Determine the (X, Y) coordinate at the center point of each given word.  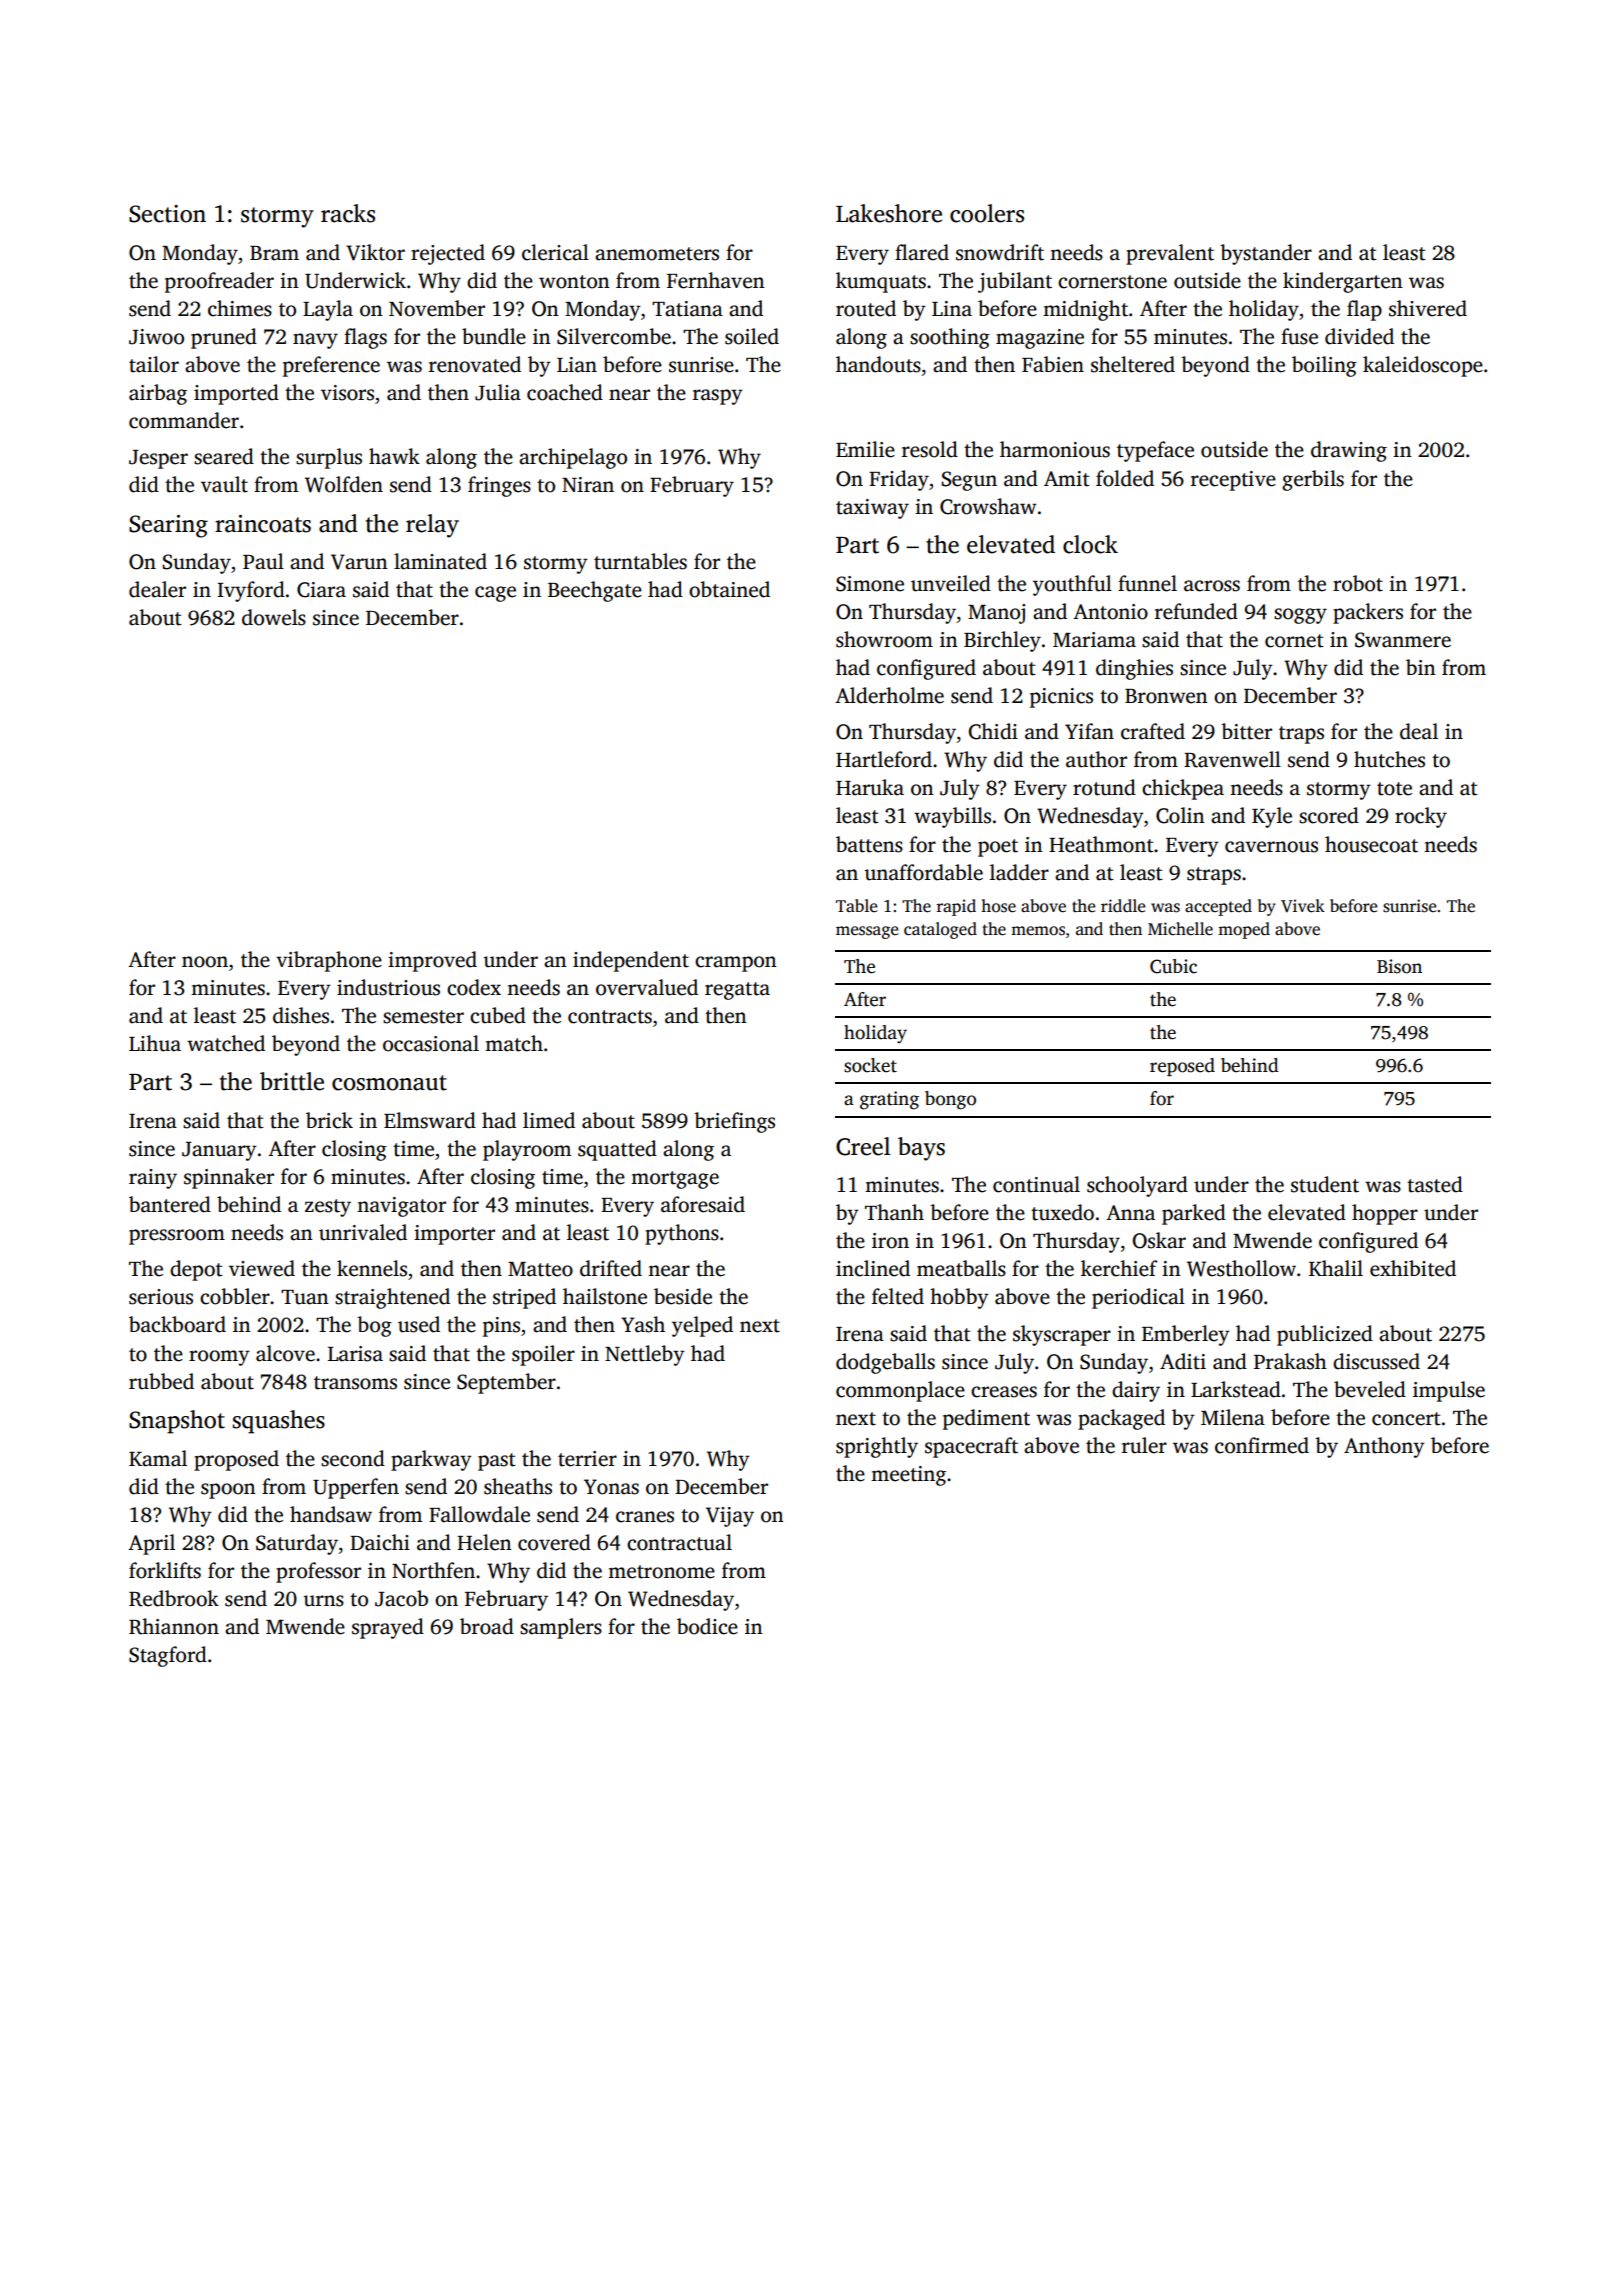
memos (1038, 931)
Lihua (155, 1043)
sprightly (877, 1447)
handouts (878, 364)
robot (1358, 583)
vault (224, 484)
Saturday (297, 1544)
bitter (1246, 731)
